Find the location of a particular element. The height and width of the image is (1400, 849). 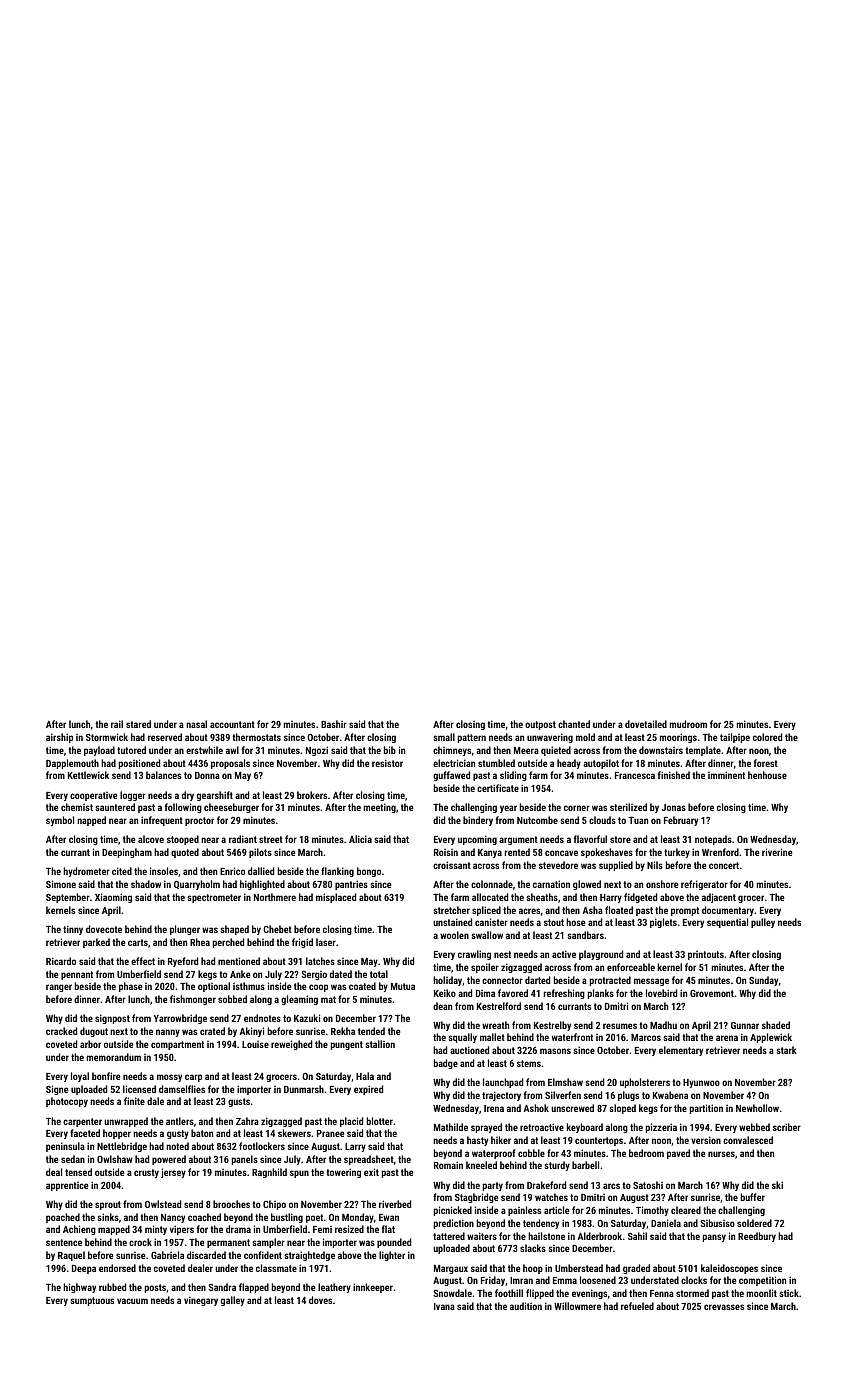

blotter is located at coordinates (380, 1121).
